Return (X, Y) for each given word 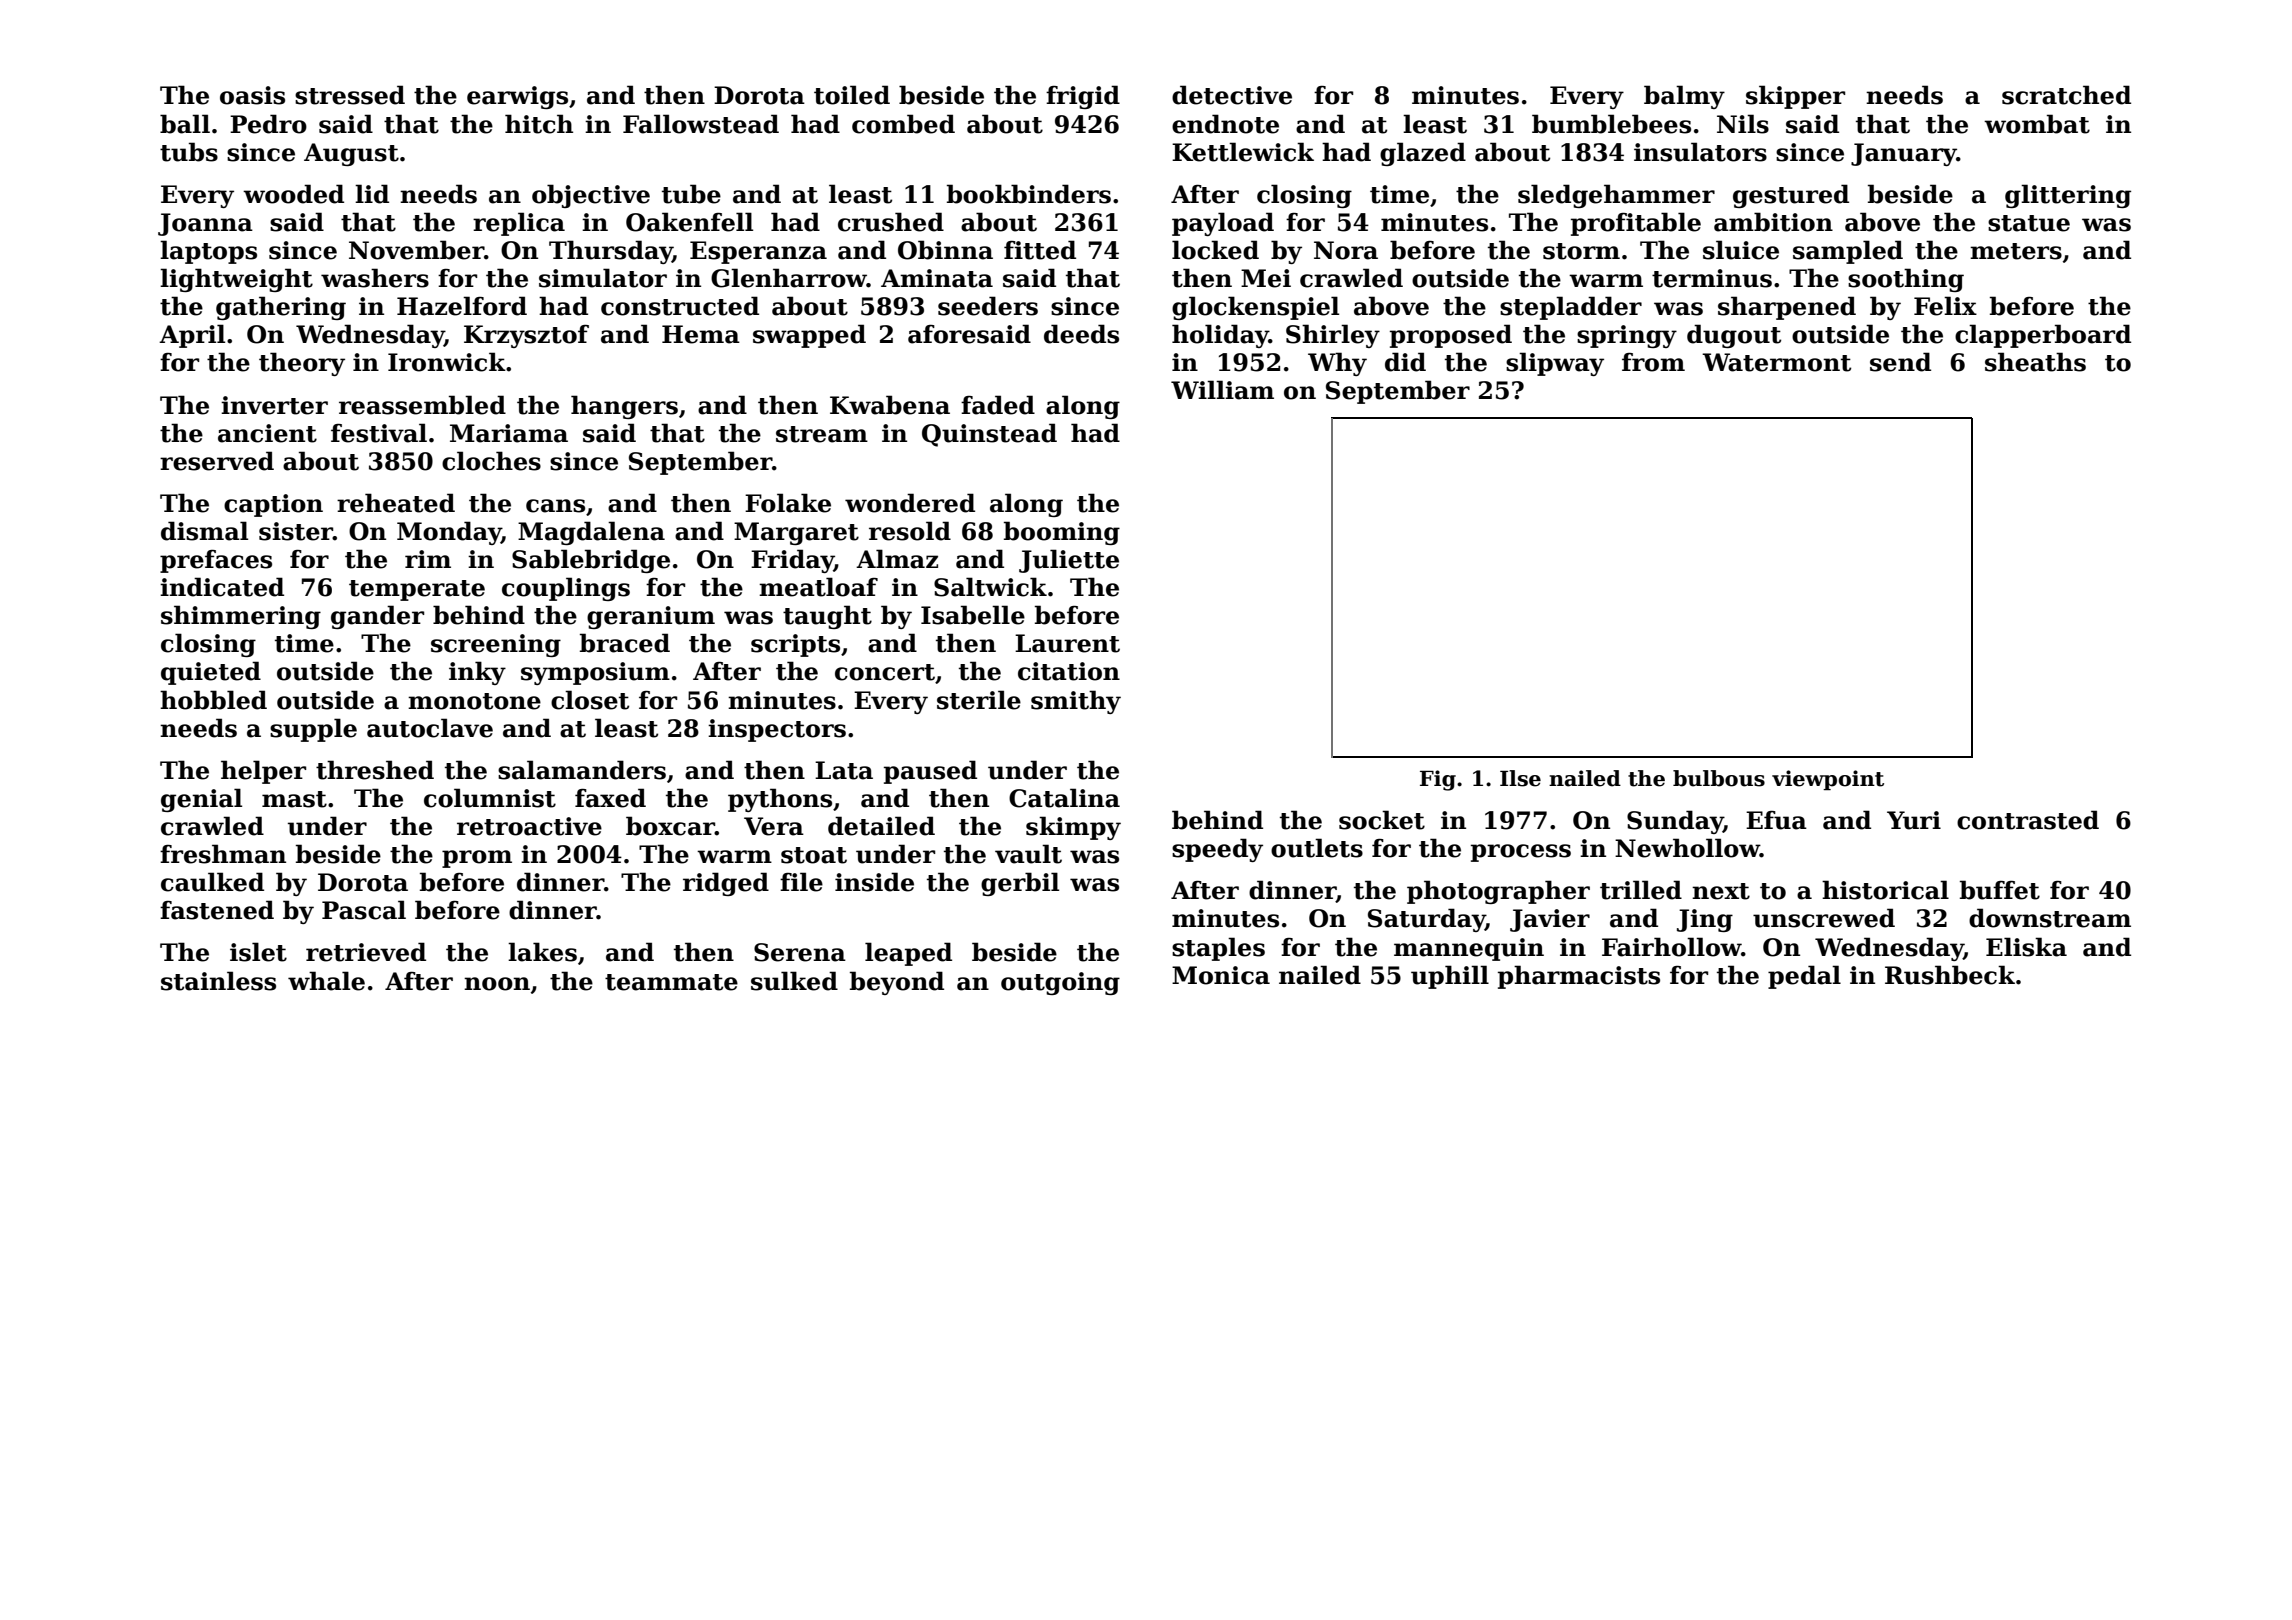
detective (1232, 95)
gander (377, 617)
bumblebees (1611, 124)
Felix (1945, 306)
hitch (539, 124)
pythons (780, 800)
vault (1028, 854)
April (192, 336)
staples (1218, 949)
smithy (1076, 702)
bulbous (1719, 778)
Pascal (364, 910)
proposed (1451, 336)
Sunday (1675, 822)
